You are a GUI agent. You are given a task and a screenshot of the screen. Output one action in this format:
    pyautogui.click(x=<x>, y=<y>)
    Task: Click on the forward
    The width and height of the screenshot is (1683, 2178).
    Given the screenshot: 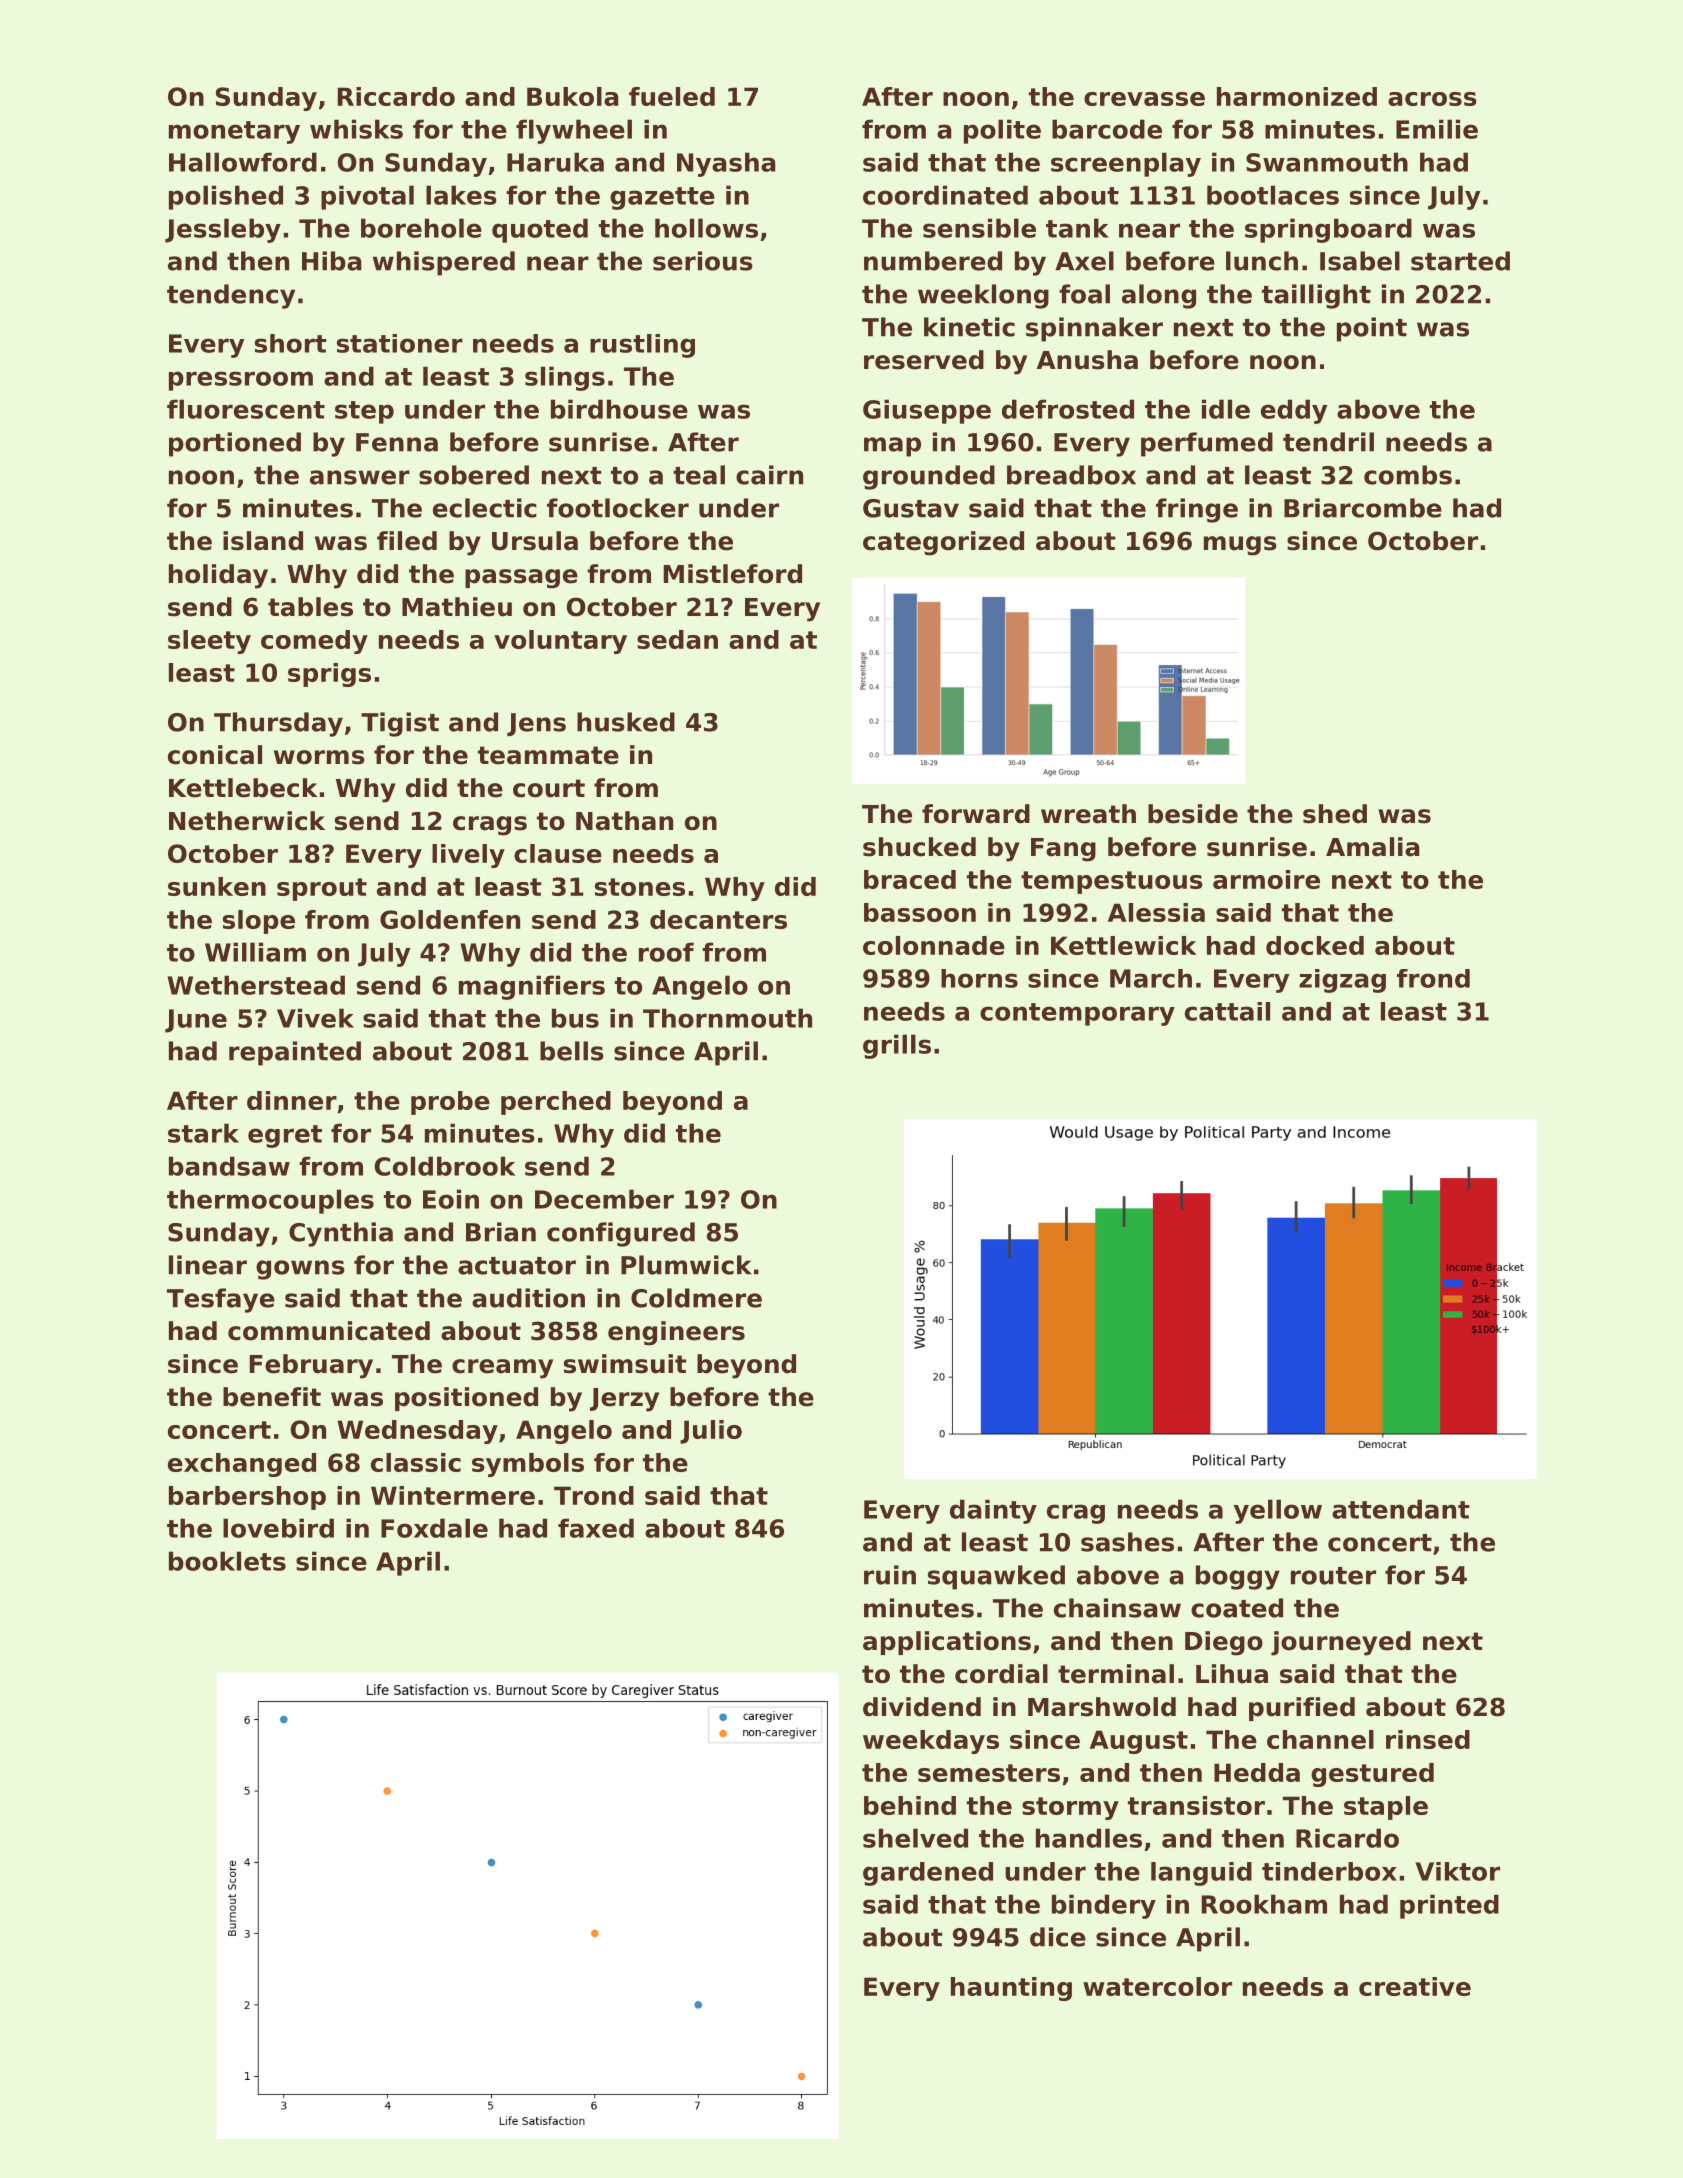 What is the action you would take?
    pyautogui.click(x=976, y=814)
